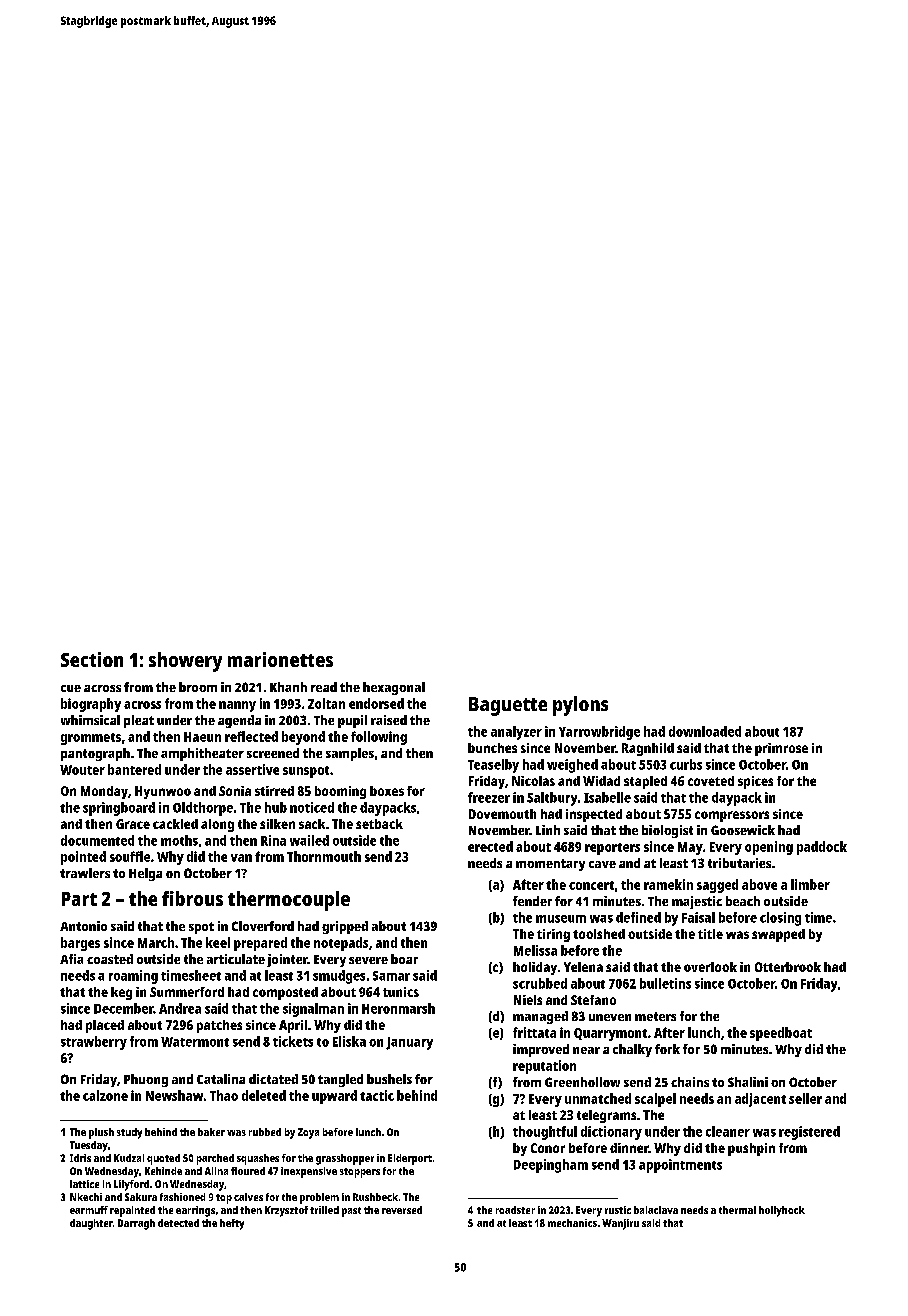 The height and width of the page is (1316, 908). I want to click on past, so click(351, 1212).
